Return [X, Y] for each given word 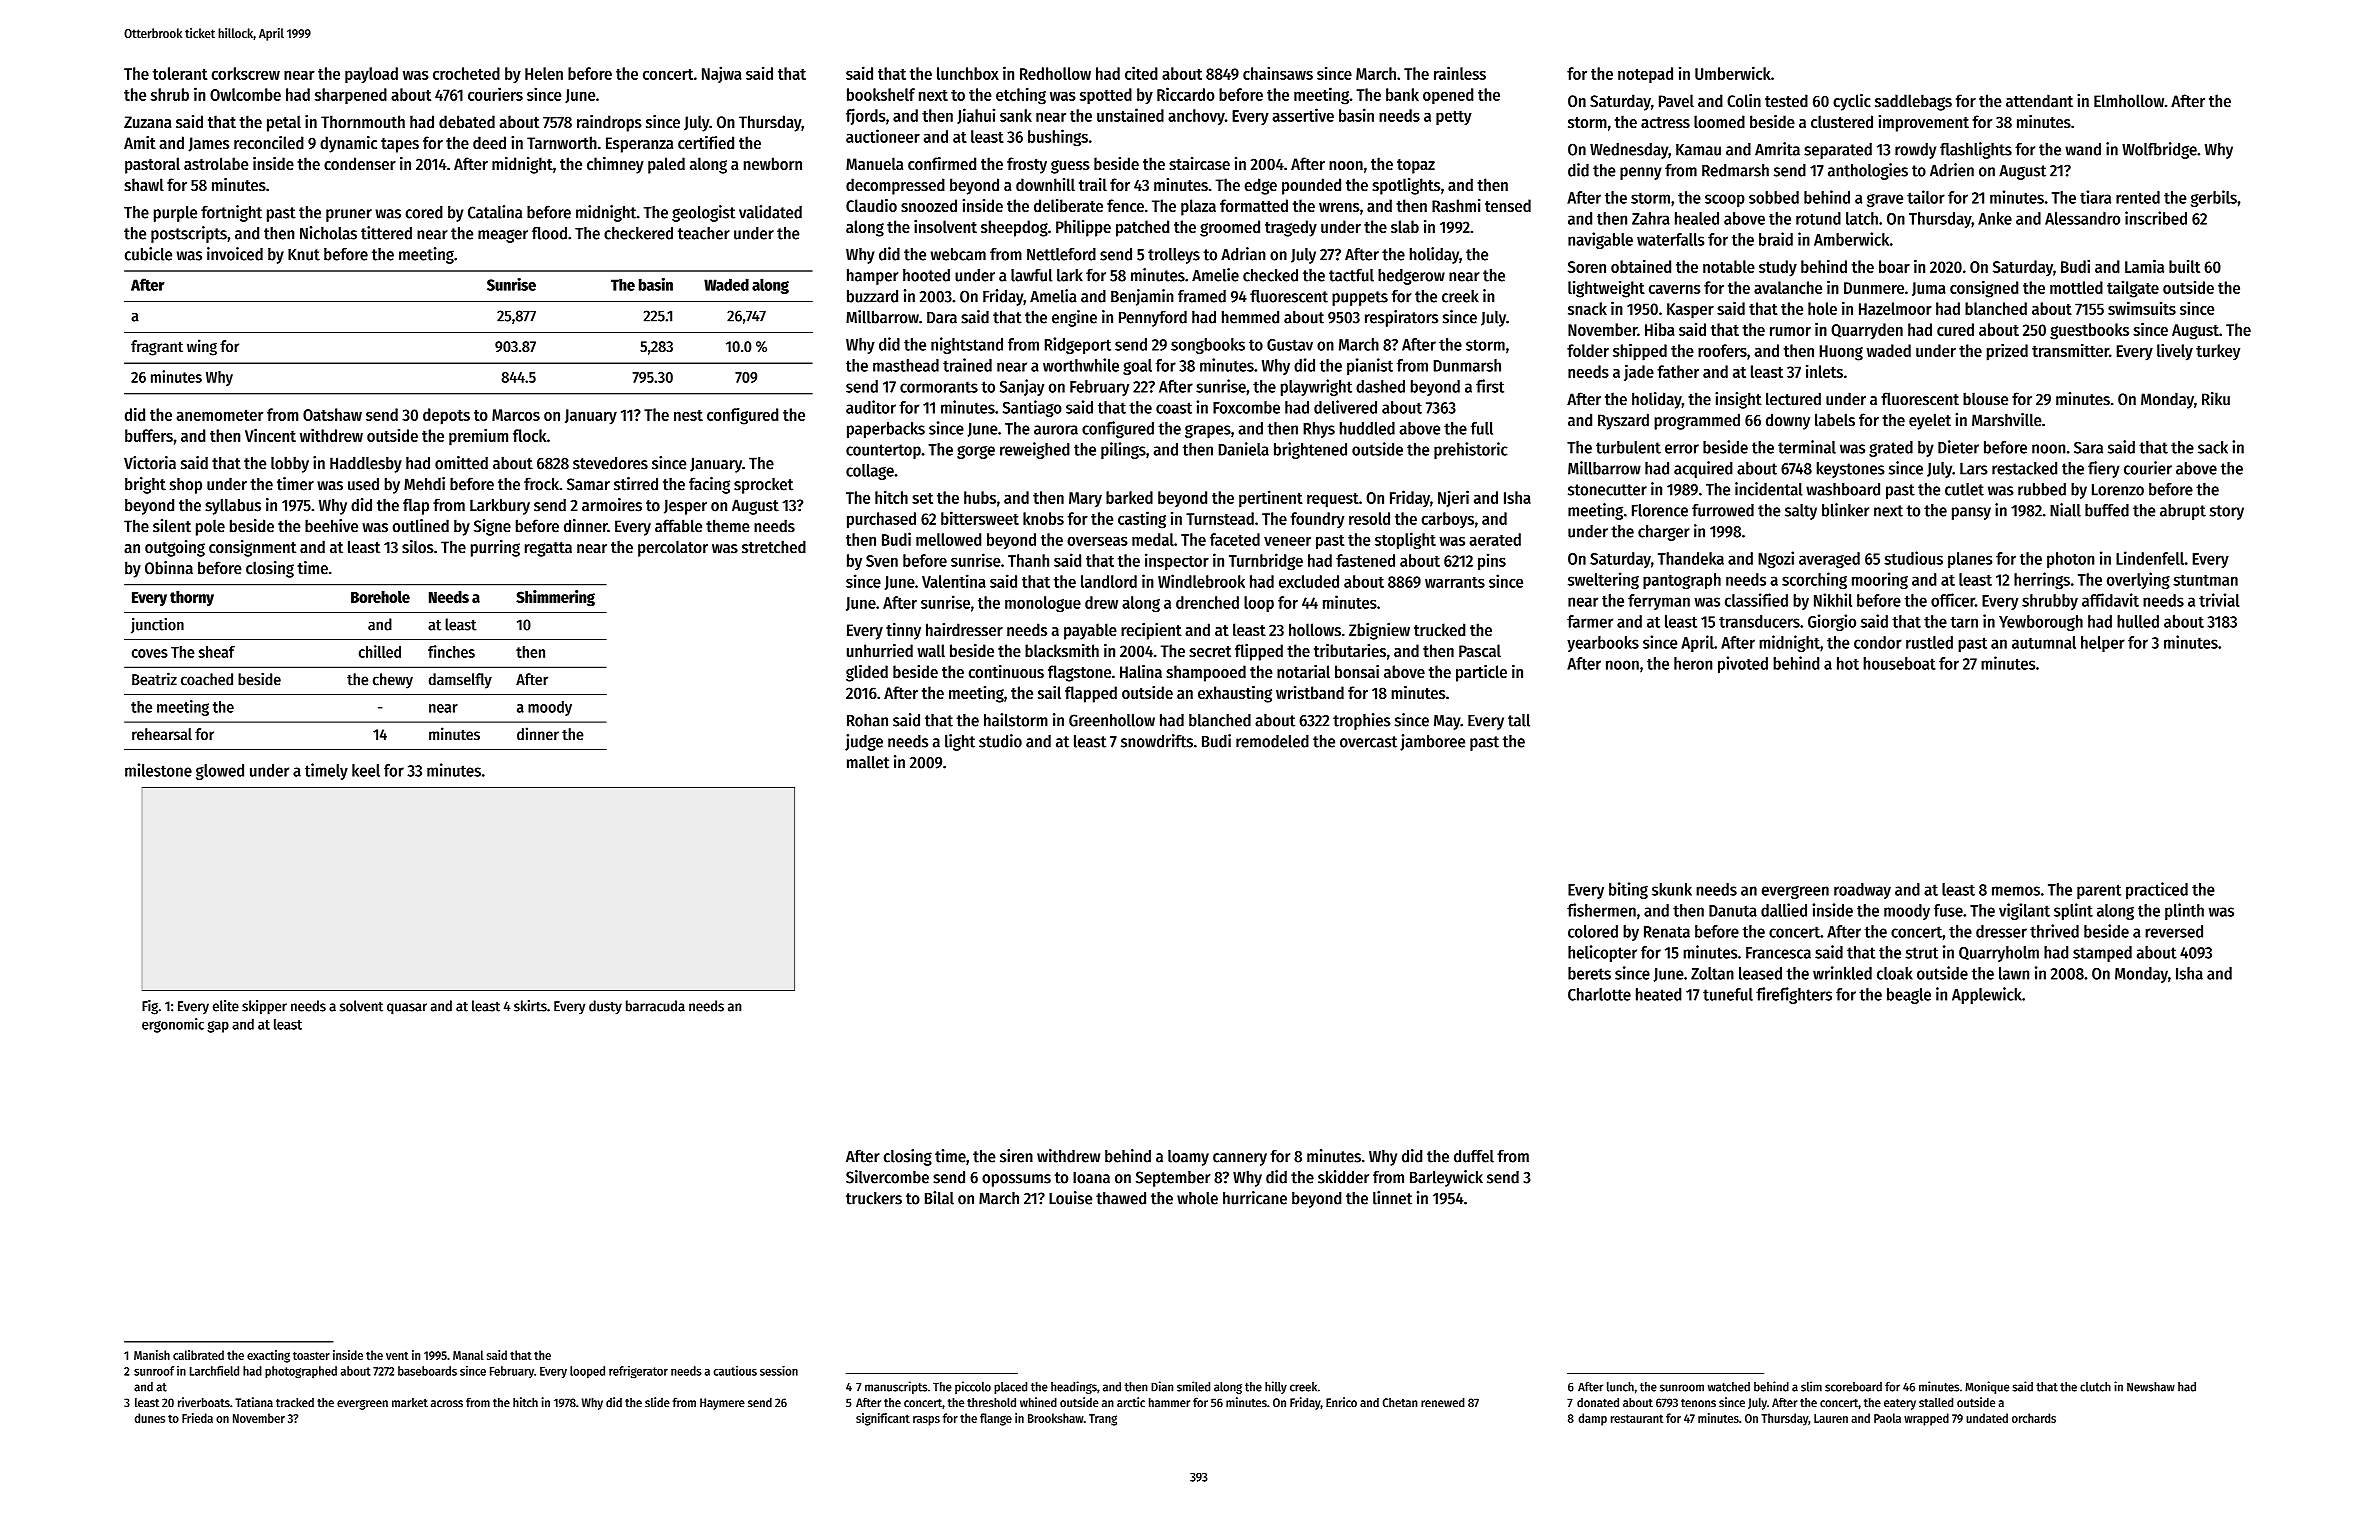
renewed [1443, 1402]
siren [1016, 1156]
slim [1811, 1386]
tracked [295, 1402]
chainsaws [1278, 73]
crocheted [466, 73]
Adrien [1952, 170]
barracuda [655, 1006]
